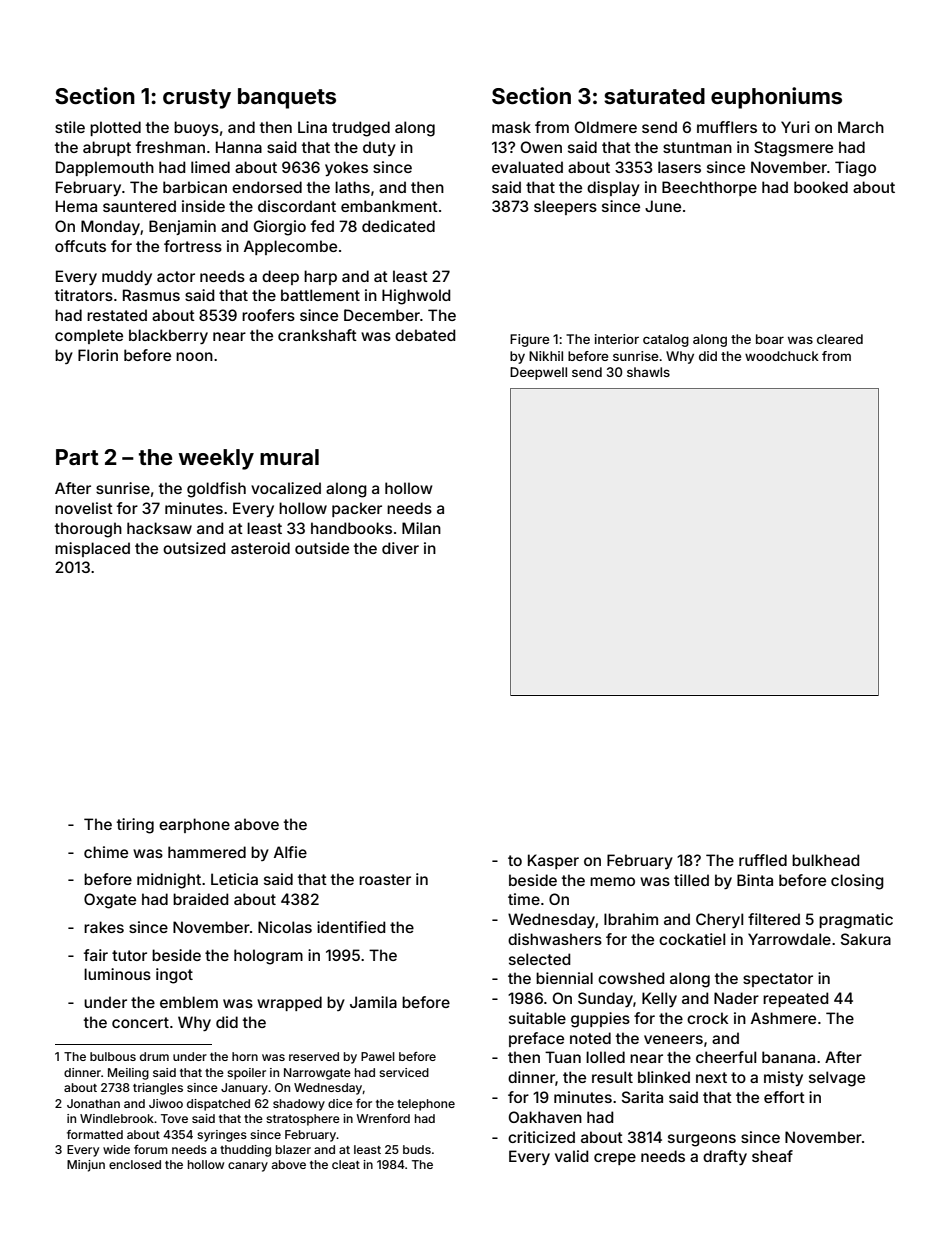 This page has height=1233, width=952. What do you see at coordinates (135, 1164) in the page?
I see `enclosed` at bounding box center [135, 1164].
